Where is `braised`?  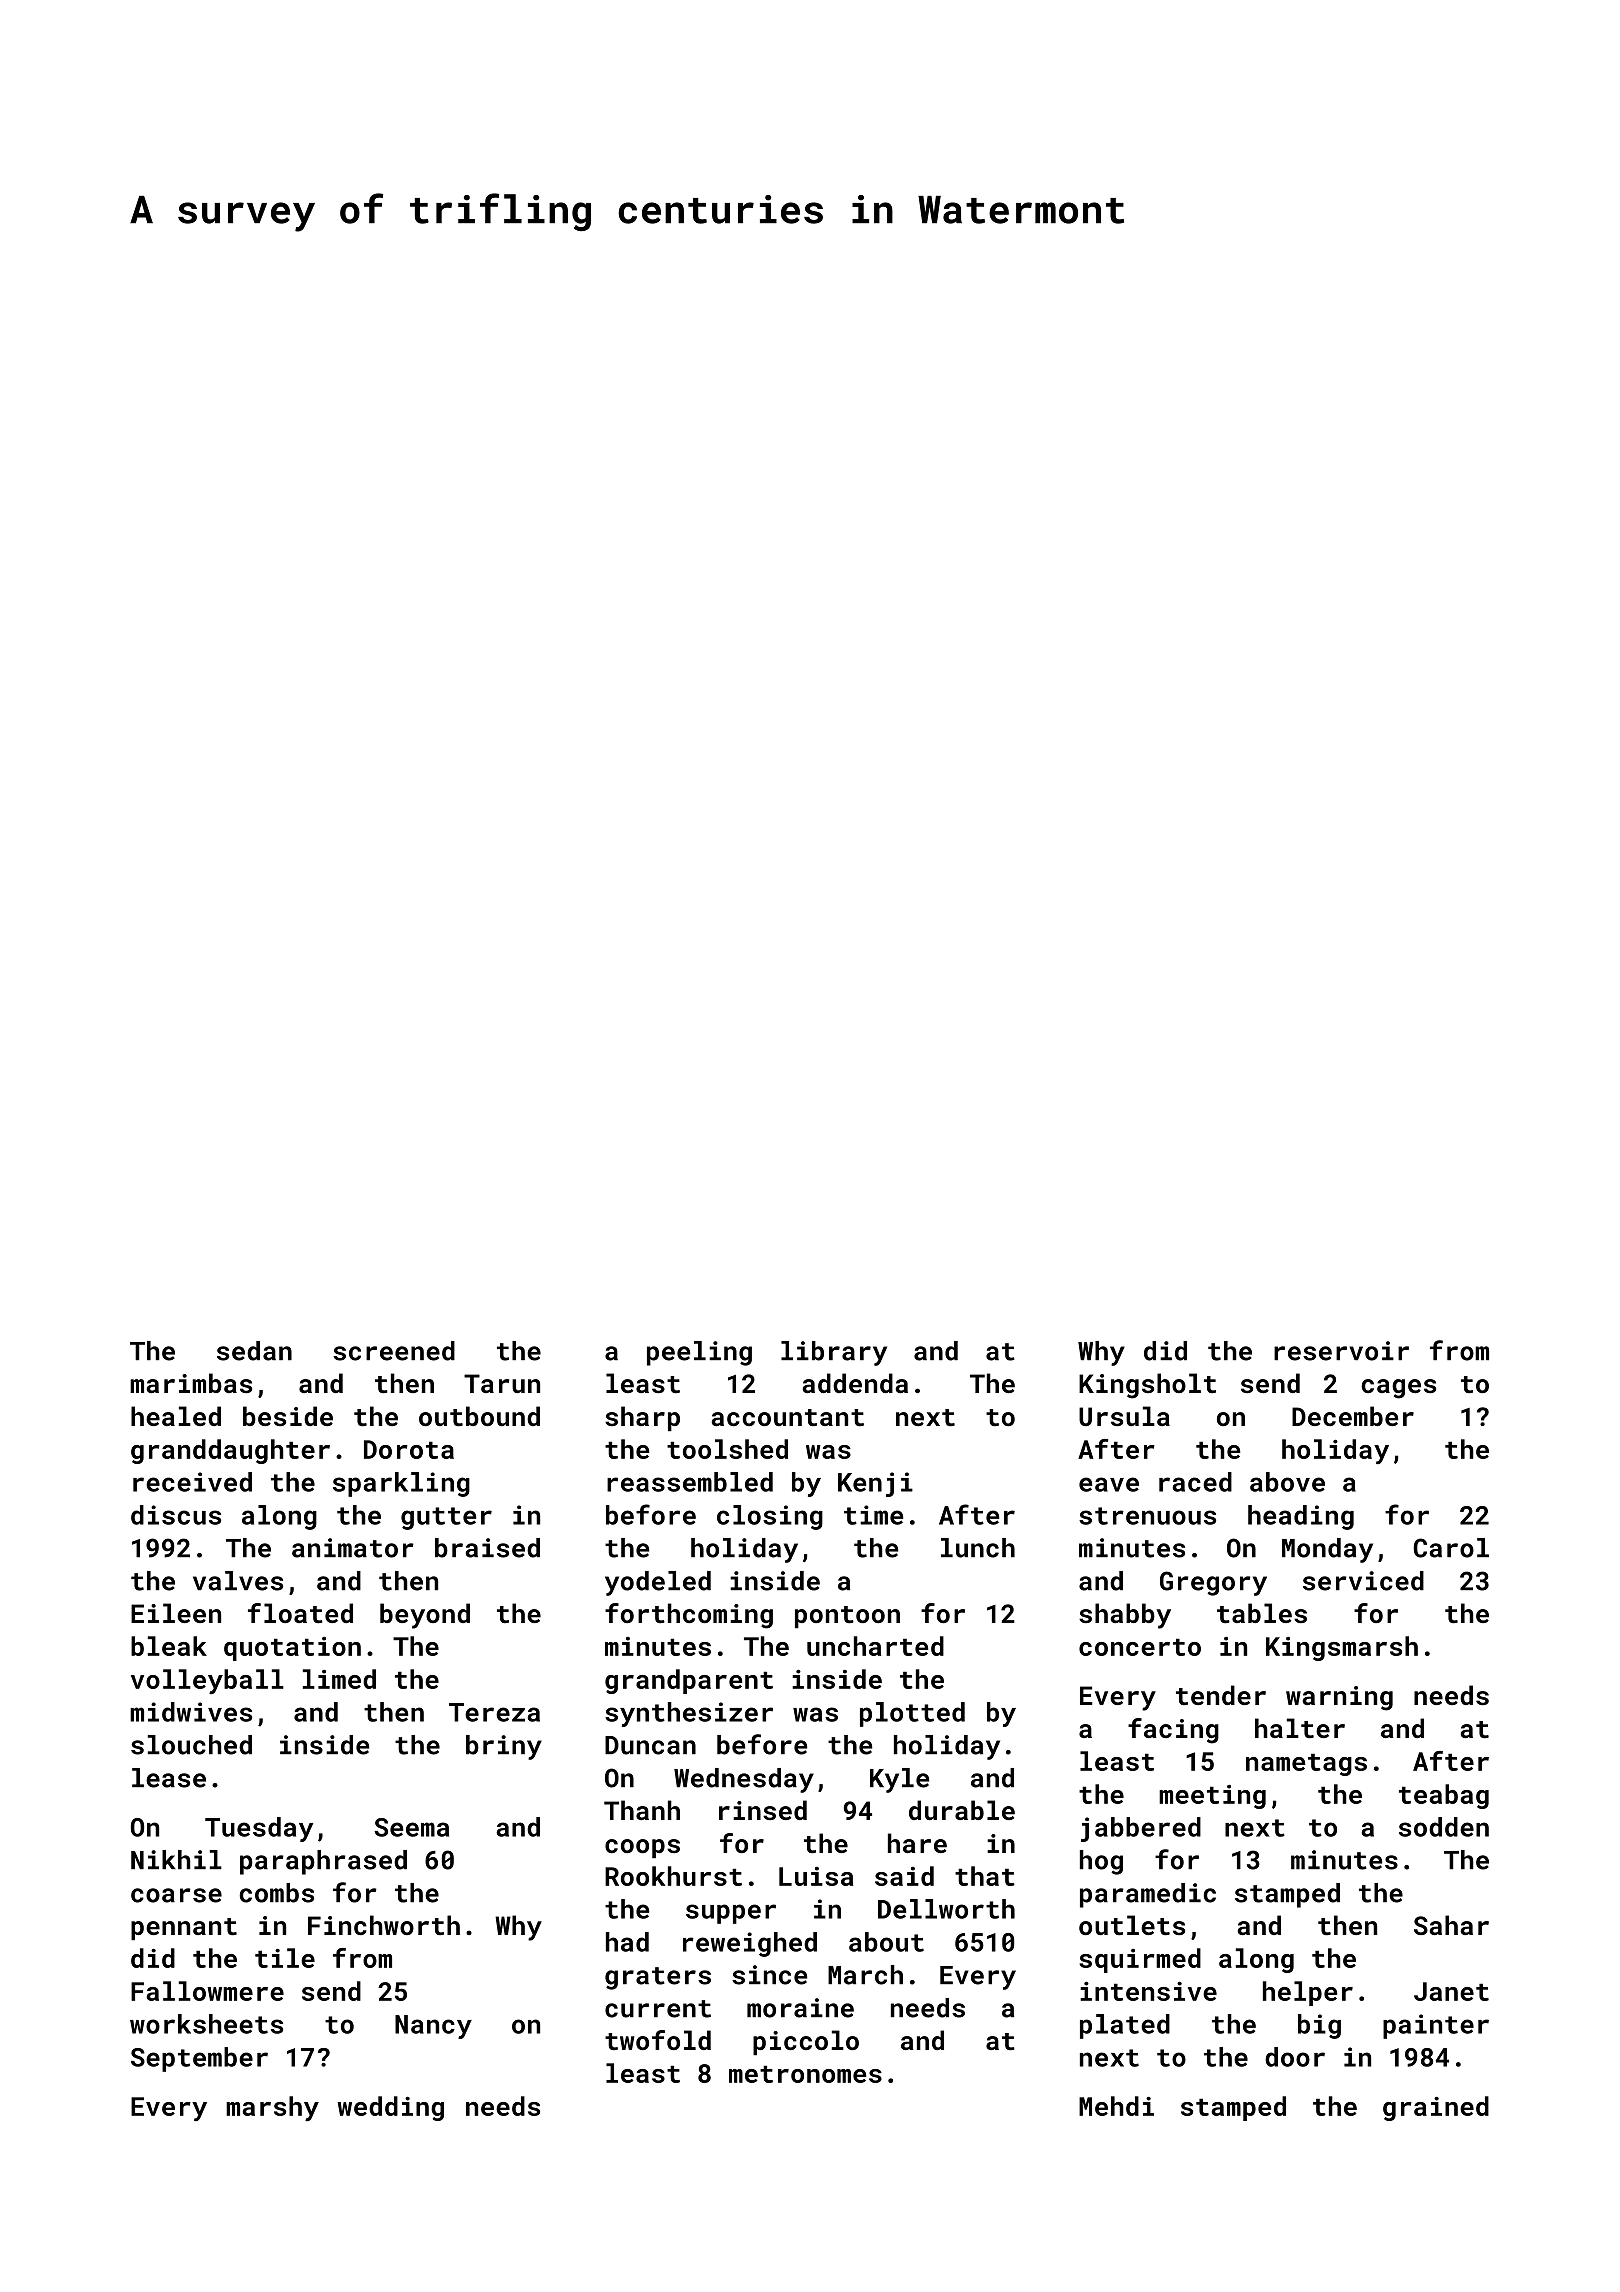
braised is located at coordinates (487, 1548).
